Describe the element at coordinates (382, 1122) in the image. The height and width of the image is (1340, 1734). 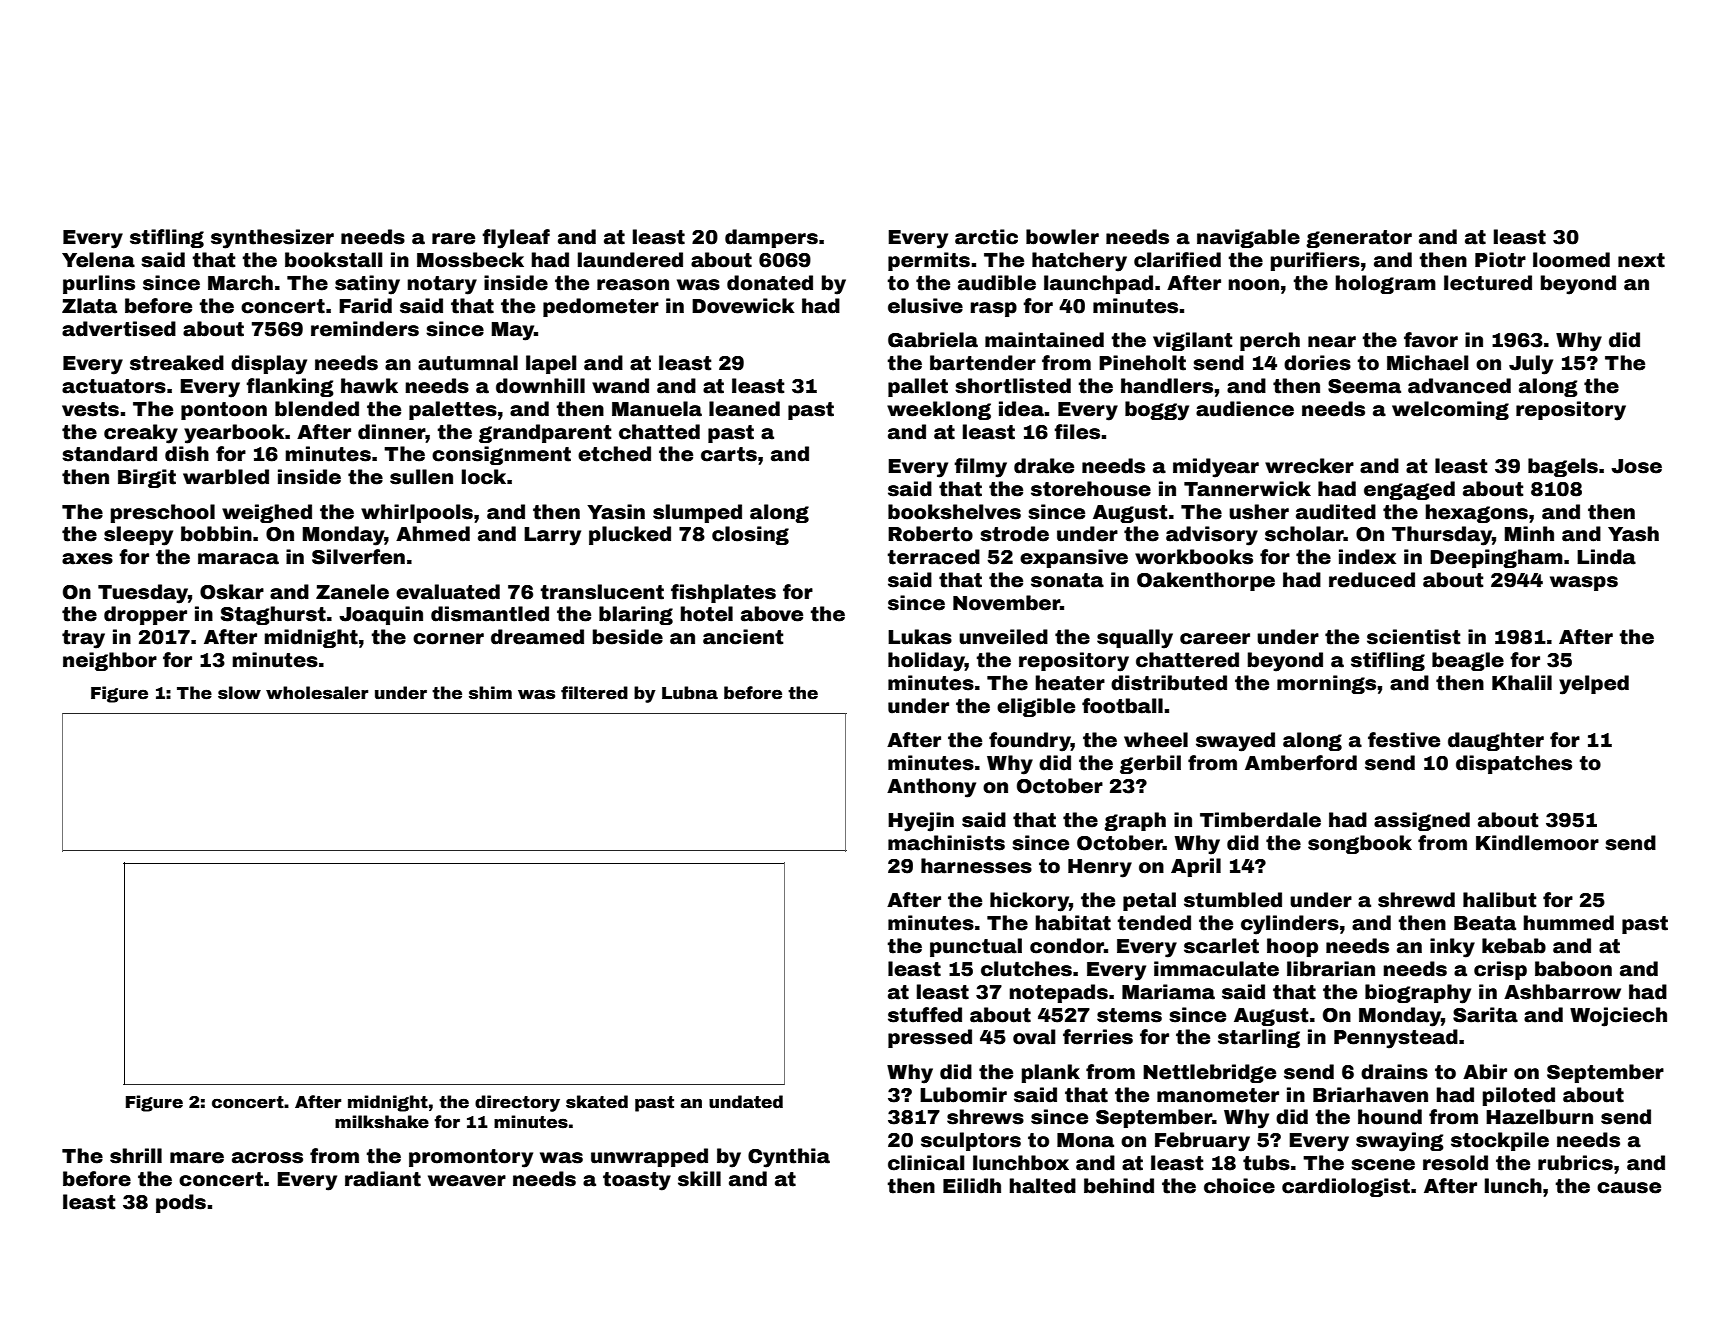
I see `milkshake` at that location.
